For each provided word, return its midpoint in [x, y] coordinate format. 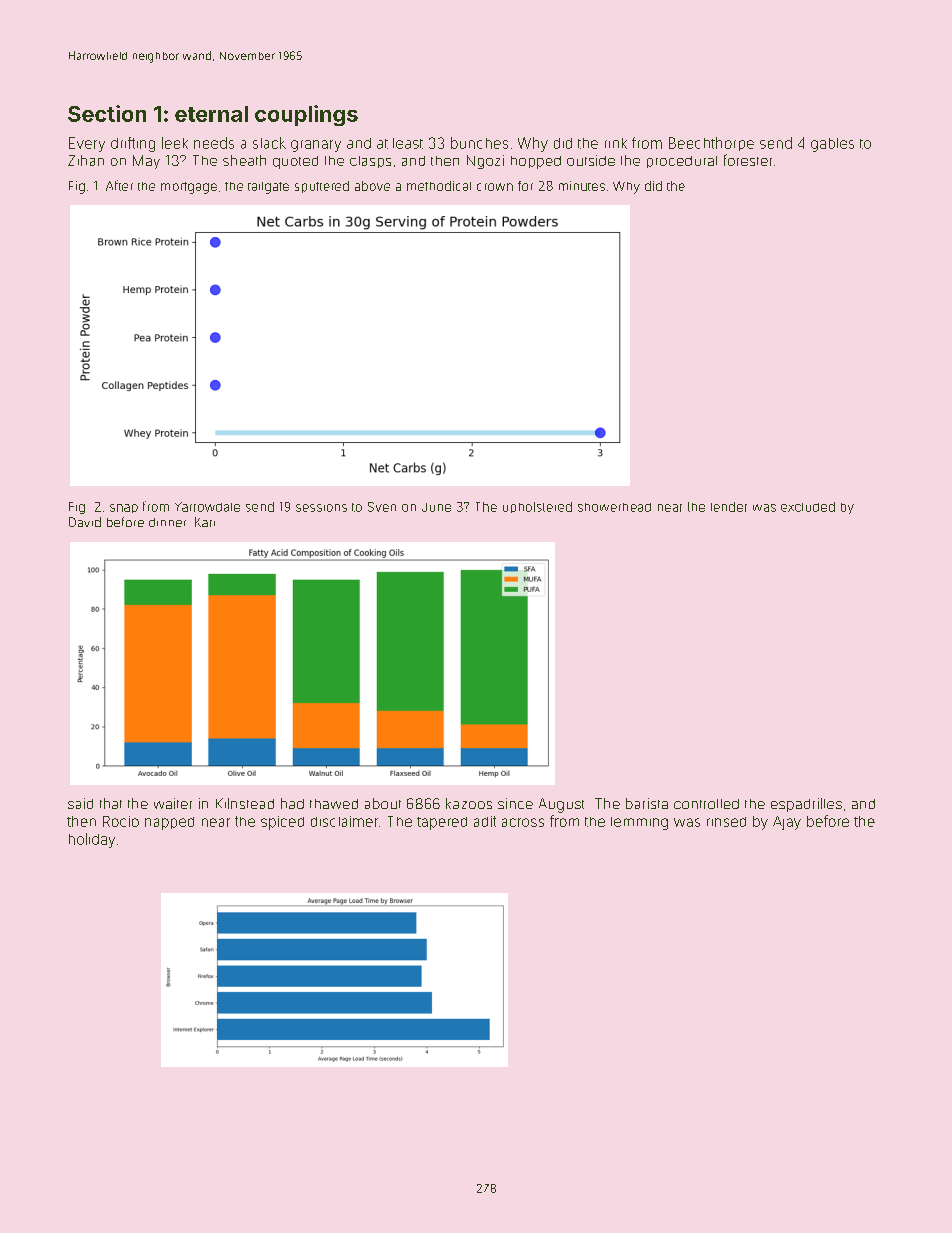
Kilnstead [245, 803]
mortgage [189, 188]
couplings [306, 115]
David [85, 522]
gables [832, 145]
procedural [682, 162]
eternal [211, 114]
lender [729, 507]
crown [495, 187]
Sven [382, 507]
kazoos [469, 803]
